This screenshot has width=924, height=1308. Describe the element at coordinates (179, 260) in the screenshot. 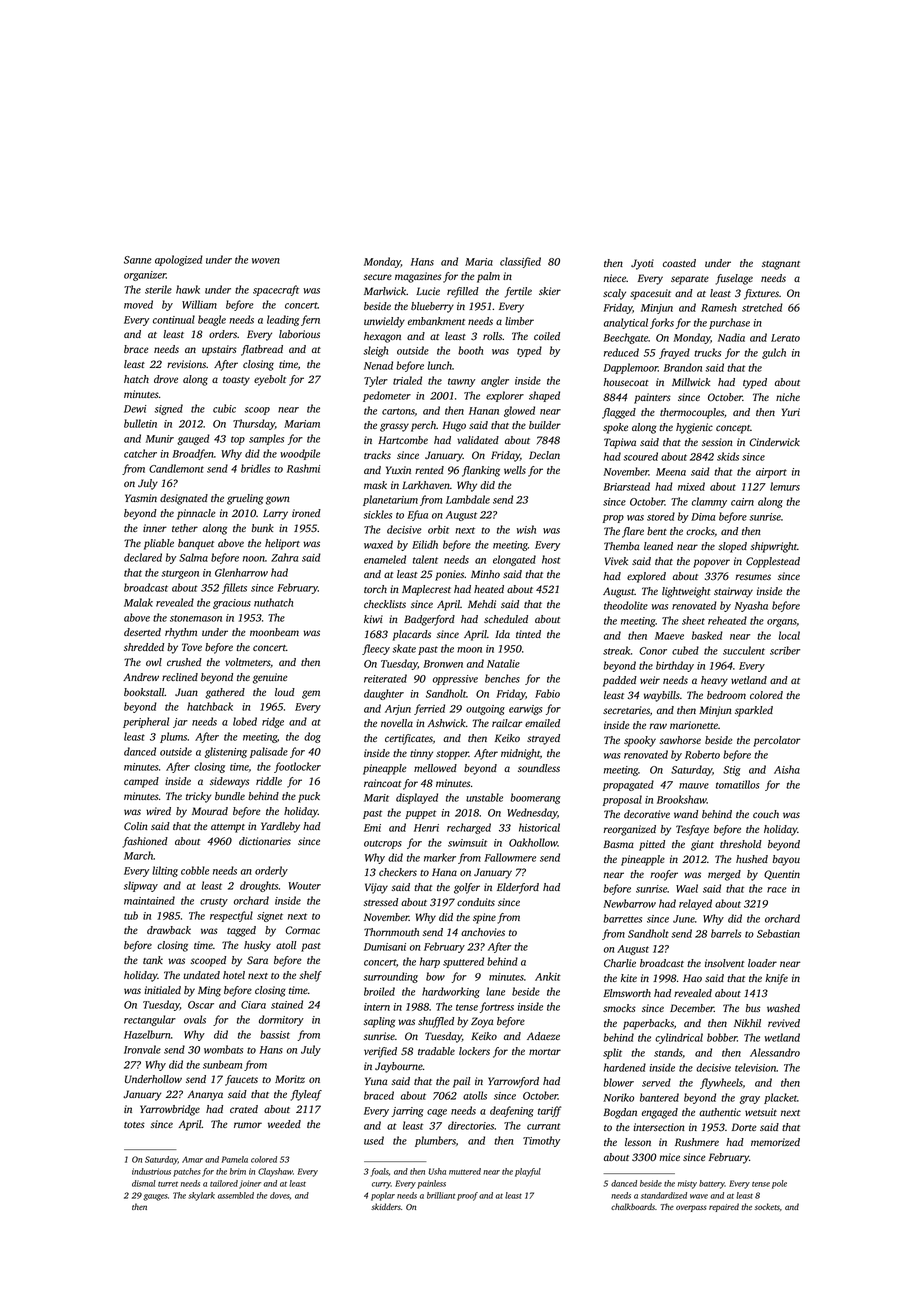

I see `apologized` at that location.
